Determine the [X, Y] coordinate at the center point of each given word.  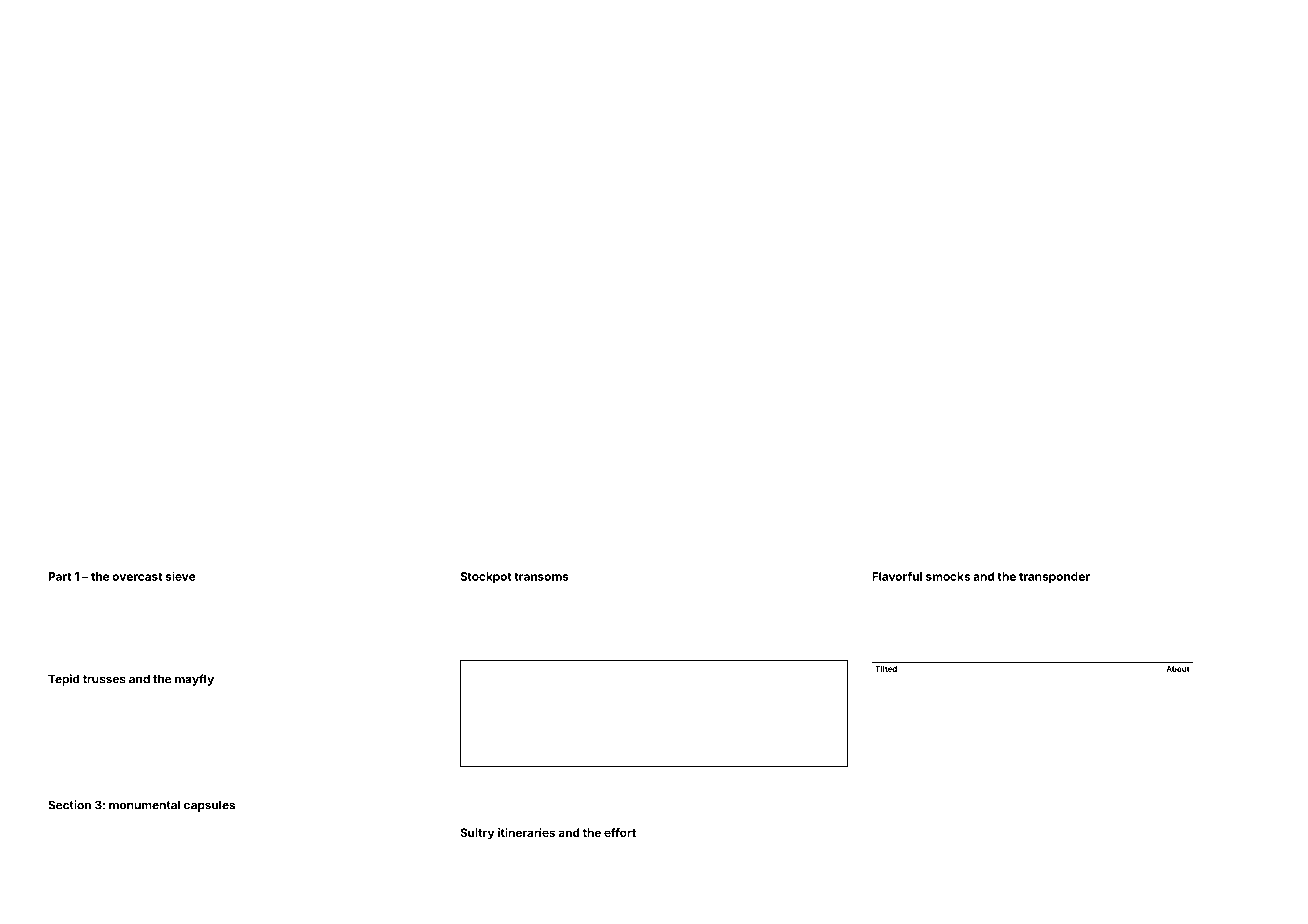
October [309, 823]
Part [60, 576]
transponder [1054, 577]
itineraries [526, 832]
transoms [541, 577]
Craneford [1159, 618]
